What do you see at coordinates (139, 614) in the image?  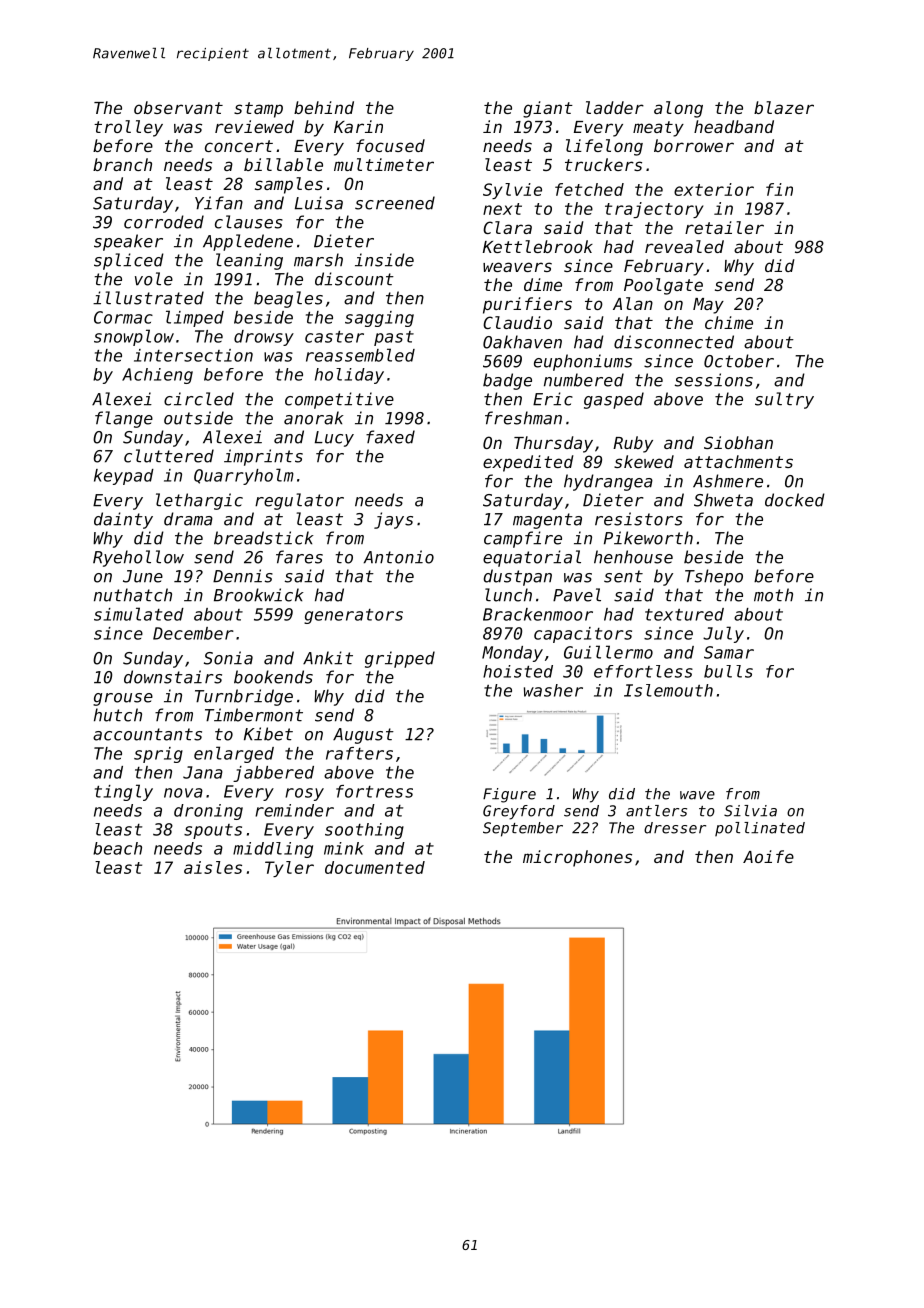 I see `simulated` at bounding box center [139, 614].
